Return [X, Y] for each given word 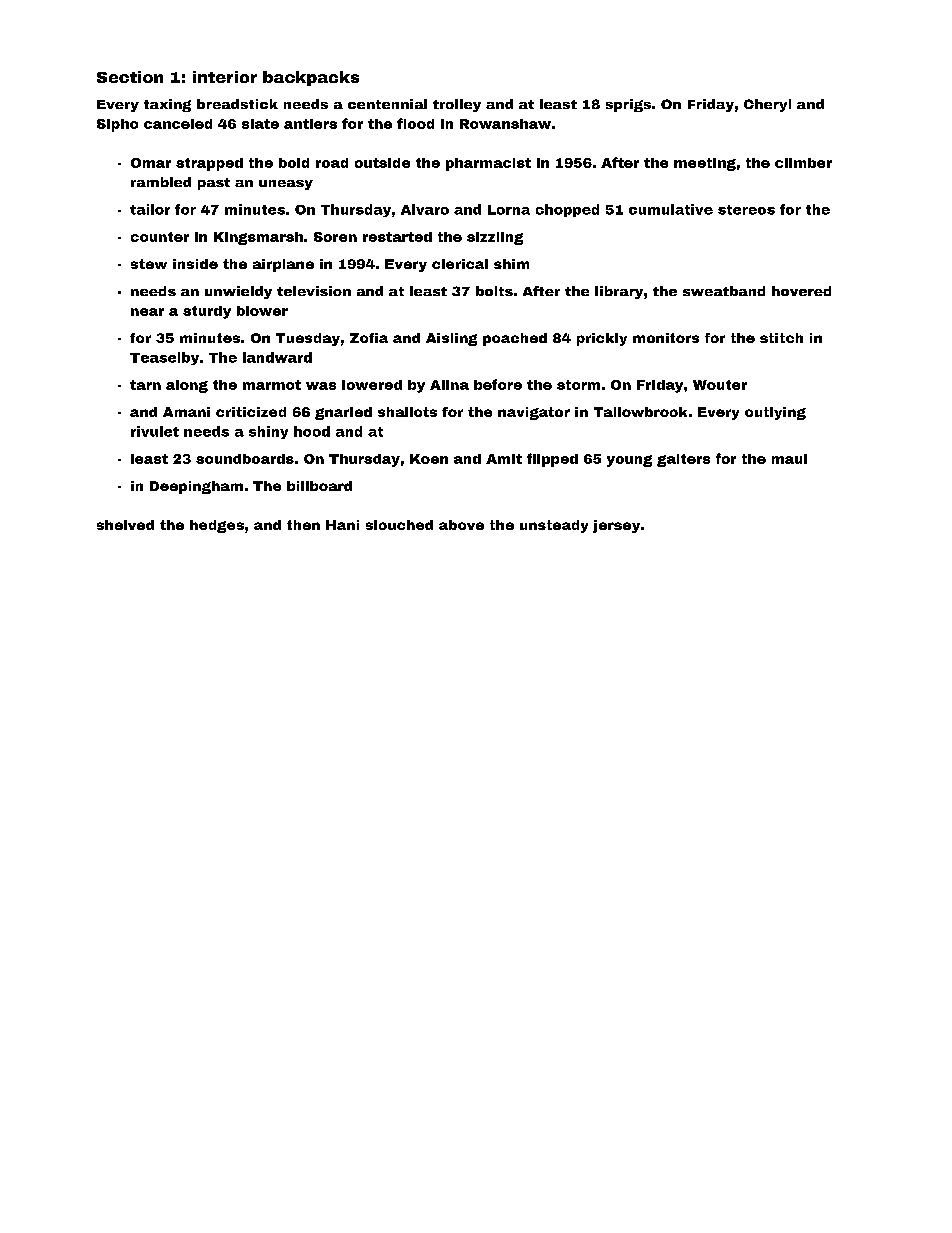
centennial [387, 104]
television [314, 291]
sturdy [207, 312]
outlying [775, 413]
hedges [217, 526]
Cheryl [767, 105]
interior [225, 77]
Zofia [369, 338]
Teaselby [164, 358]
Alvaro [425, 209]
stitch [781, 338]
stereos [746, 210]
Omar [151, 163]
